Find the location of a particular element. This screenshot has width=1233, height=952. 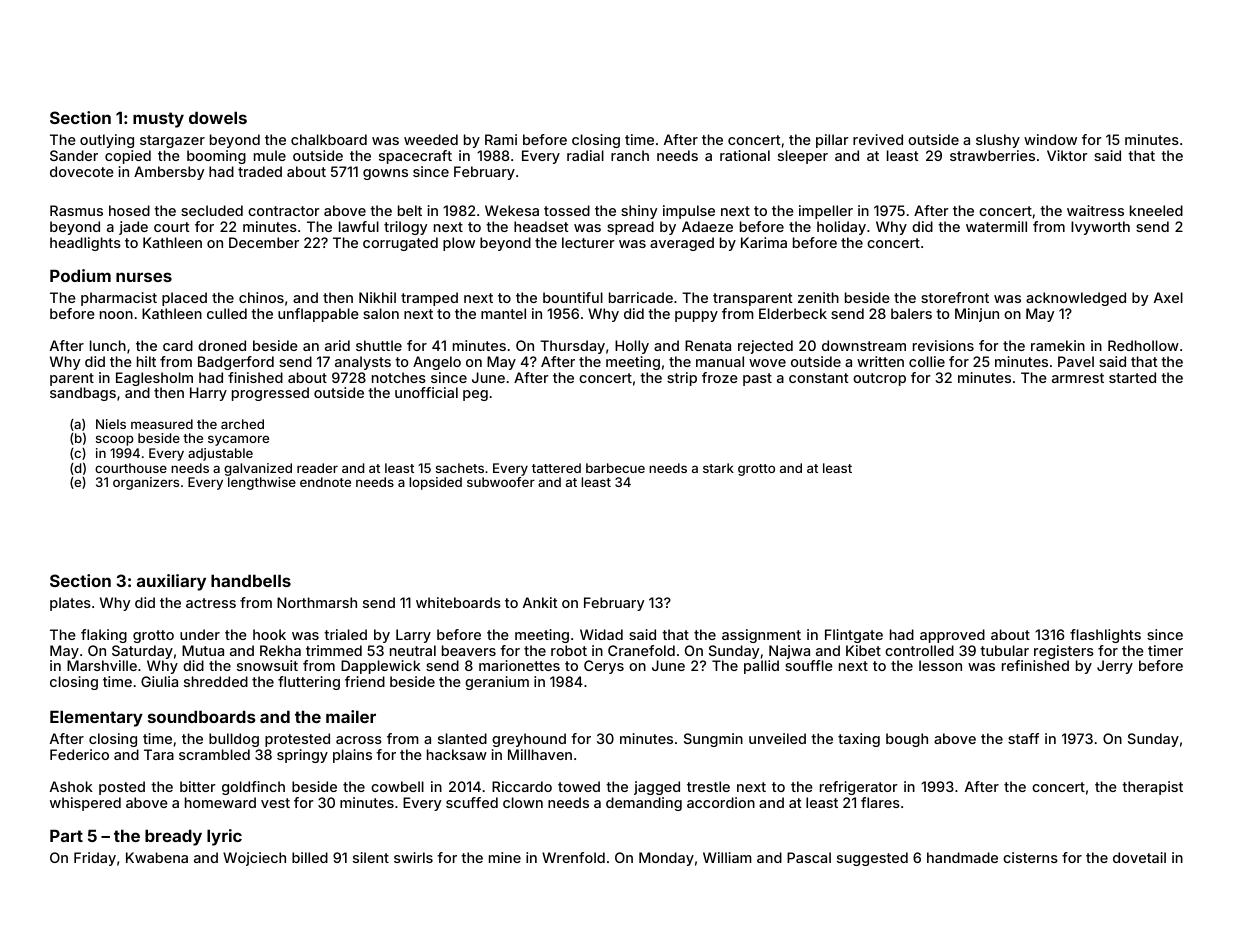

tattered is located at coordinates (556, 468).
